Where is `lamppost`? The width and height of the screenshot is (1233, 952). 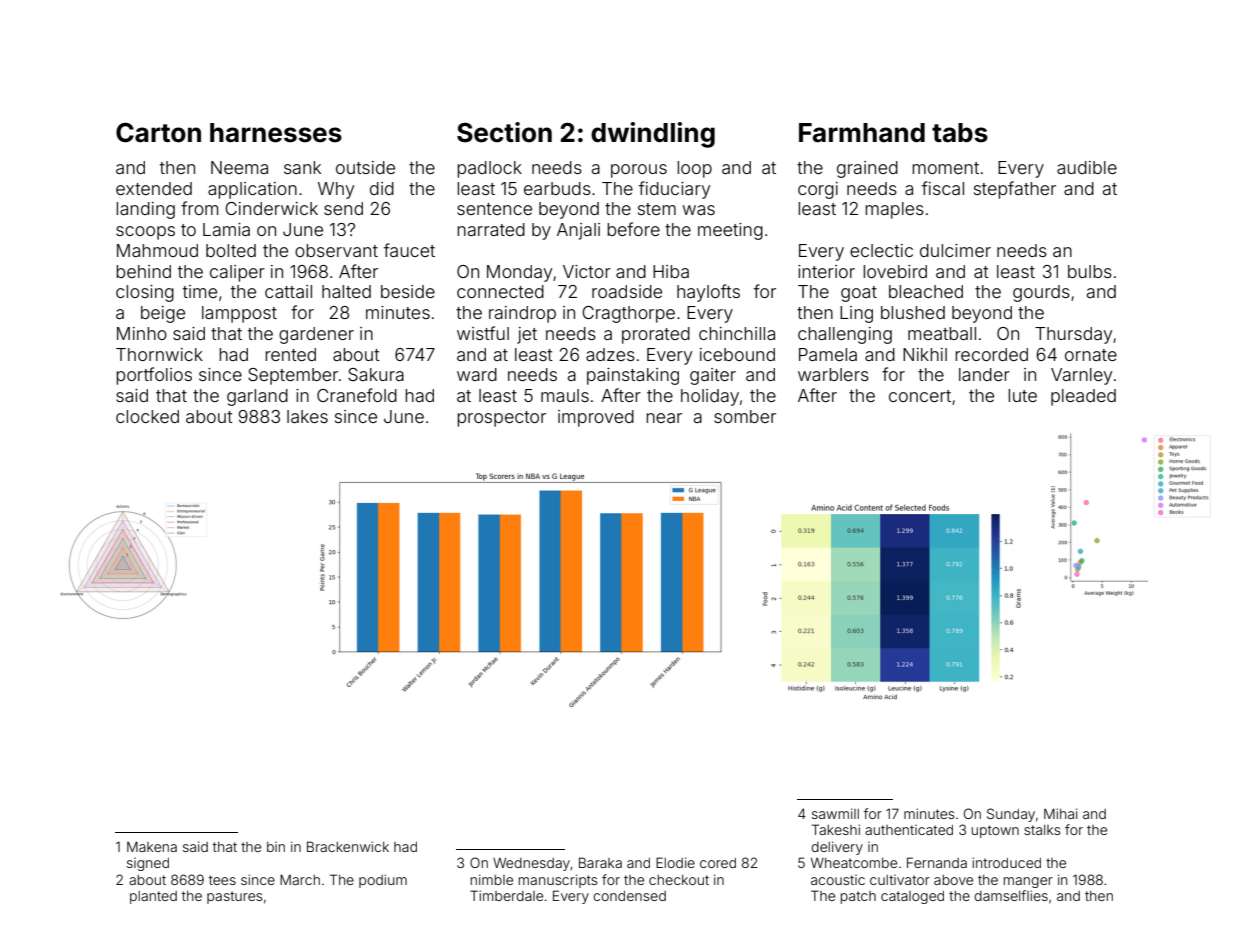
lamppost is located at coordinates (239, 314).
